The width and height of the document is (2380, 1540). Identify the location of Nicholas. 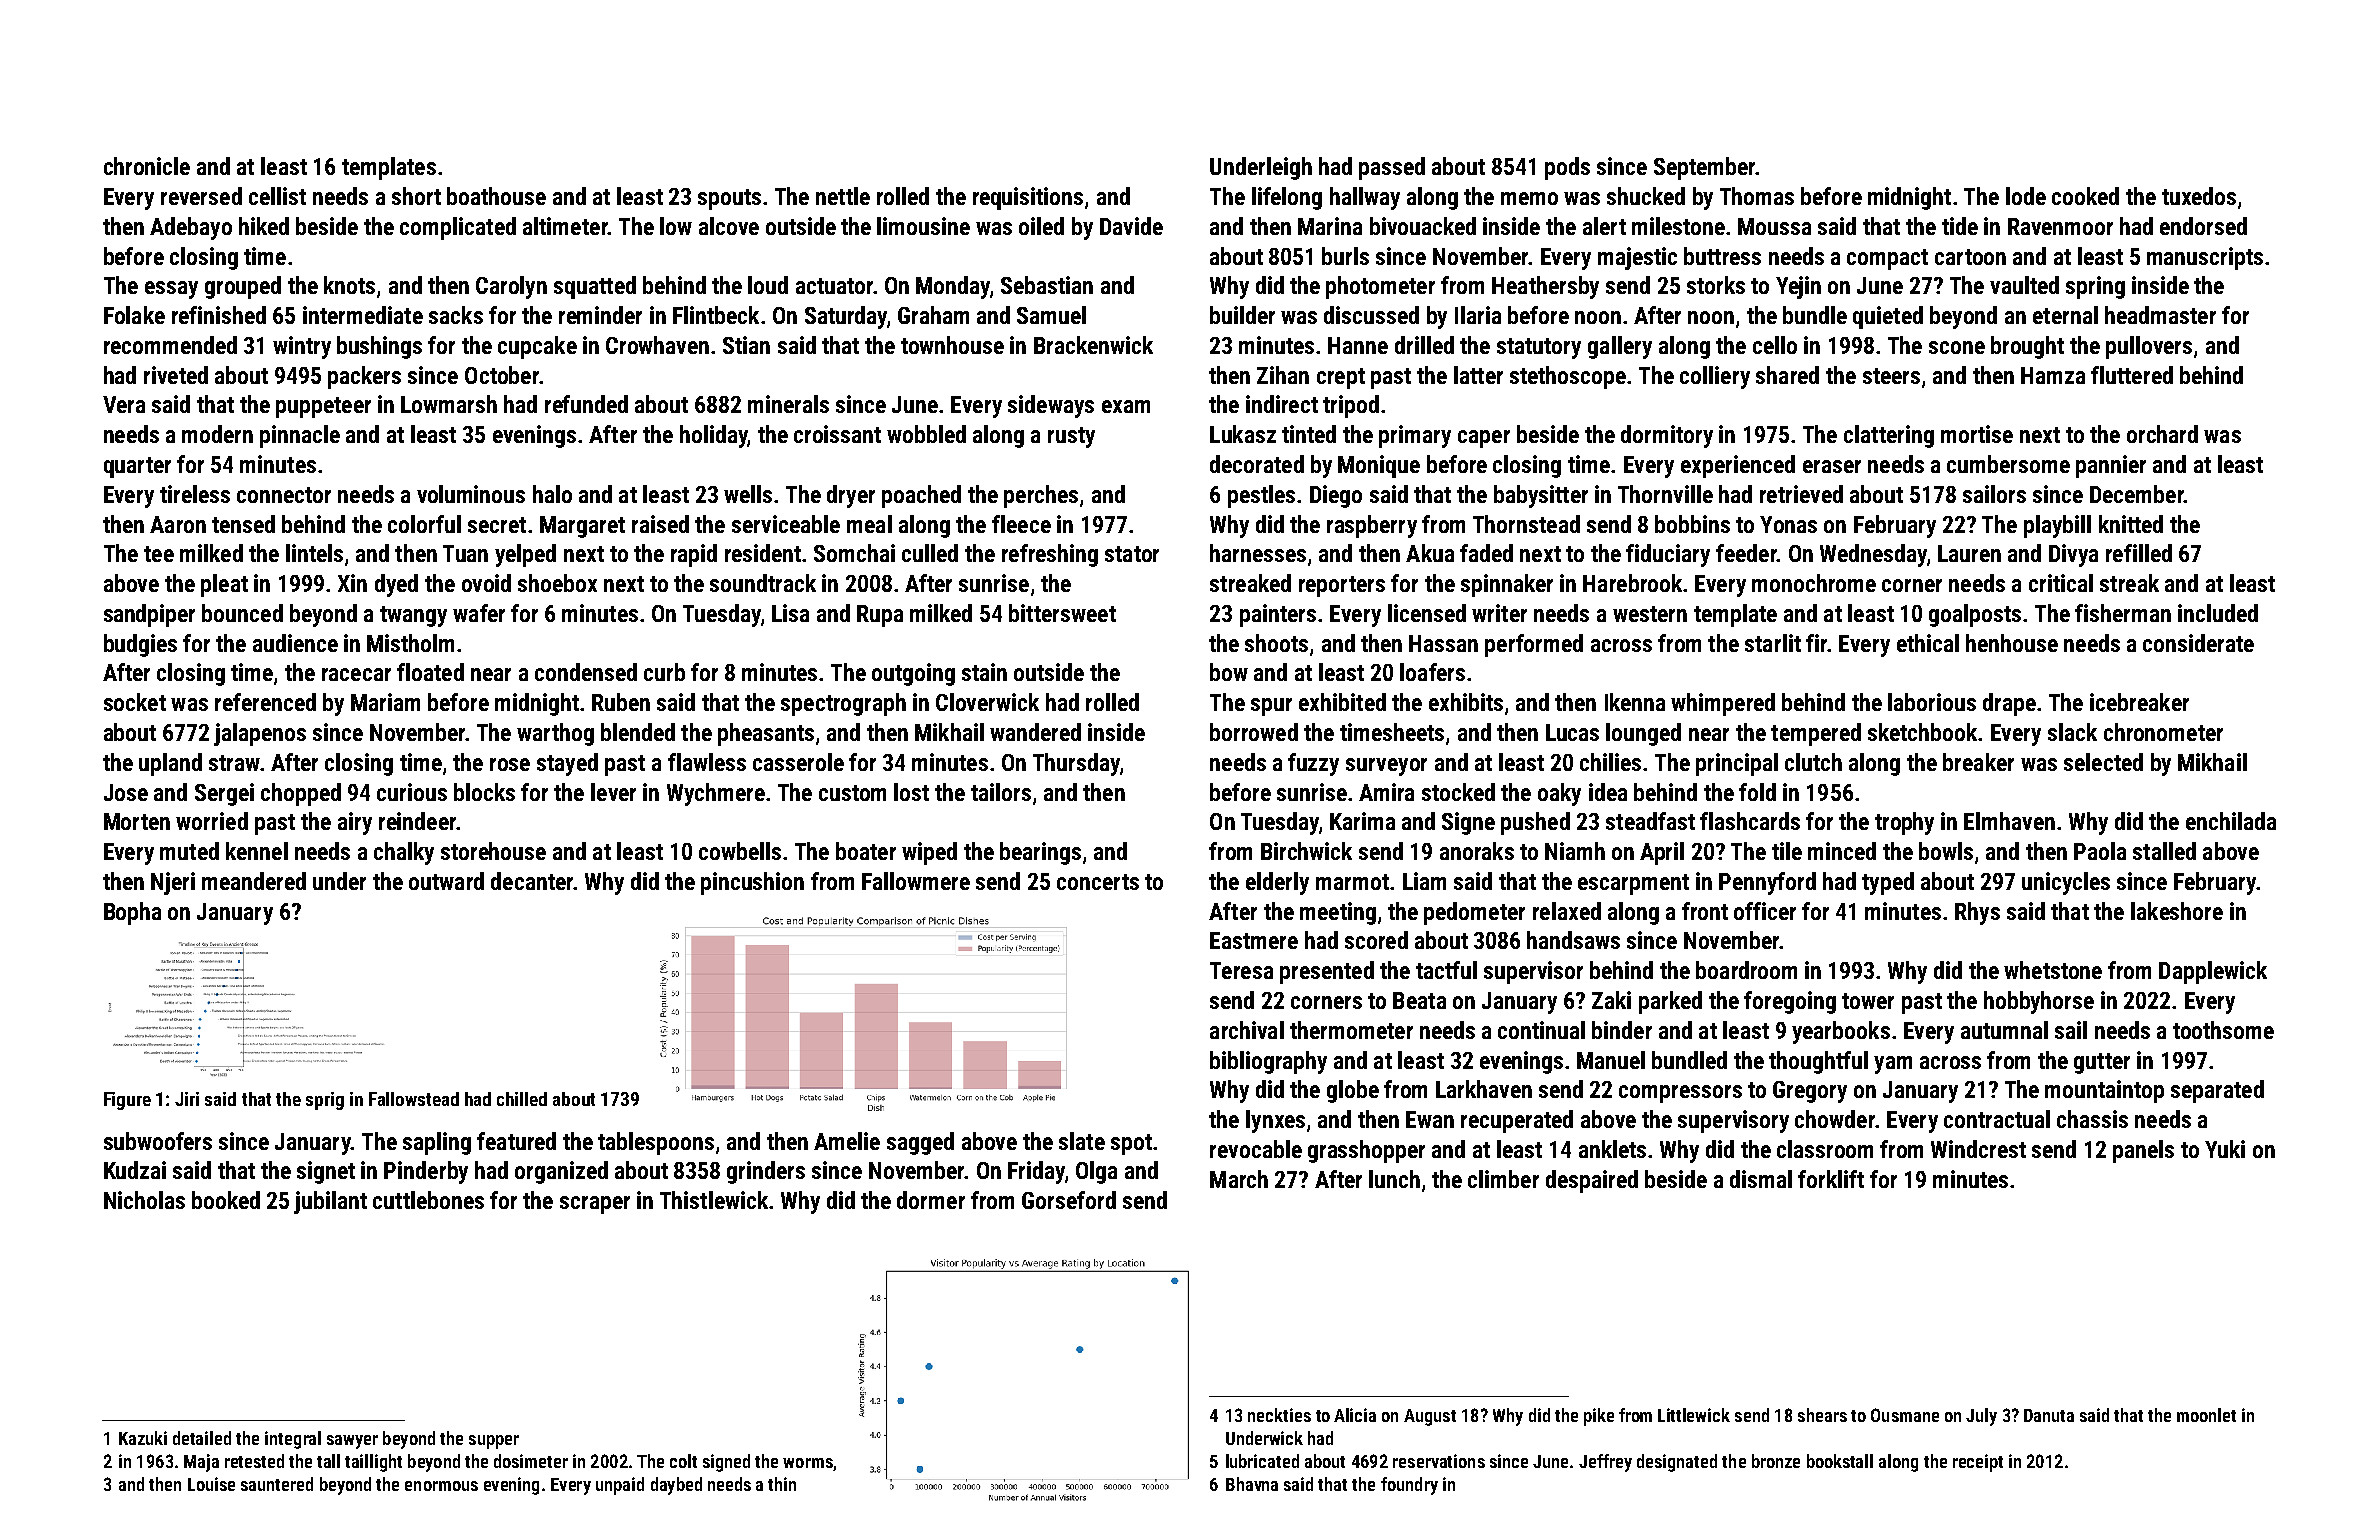
(144, 1200).
